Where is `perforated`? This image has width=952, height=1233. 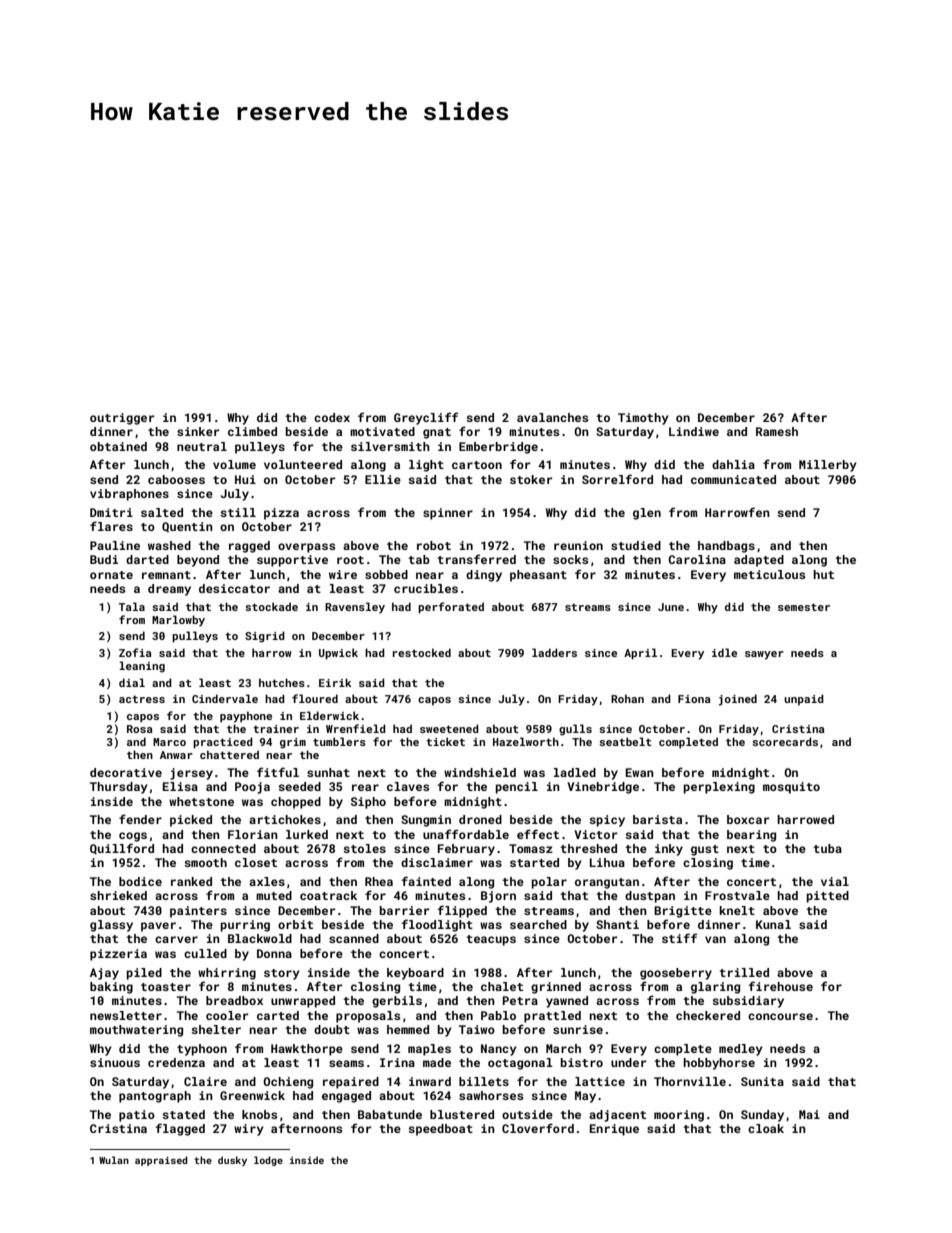
perforated is located at coordinates (451, 608).
